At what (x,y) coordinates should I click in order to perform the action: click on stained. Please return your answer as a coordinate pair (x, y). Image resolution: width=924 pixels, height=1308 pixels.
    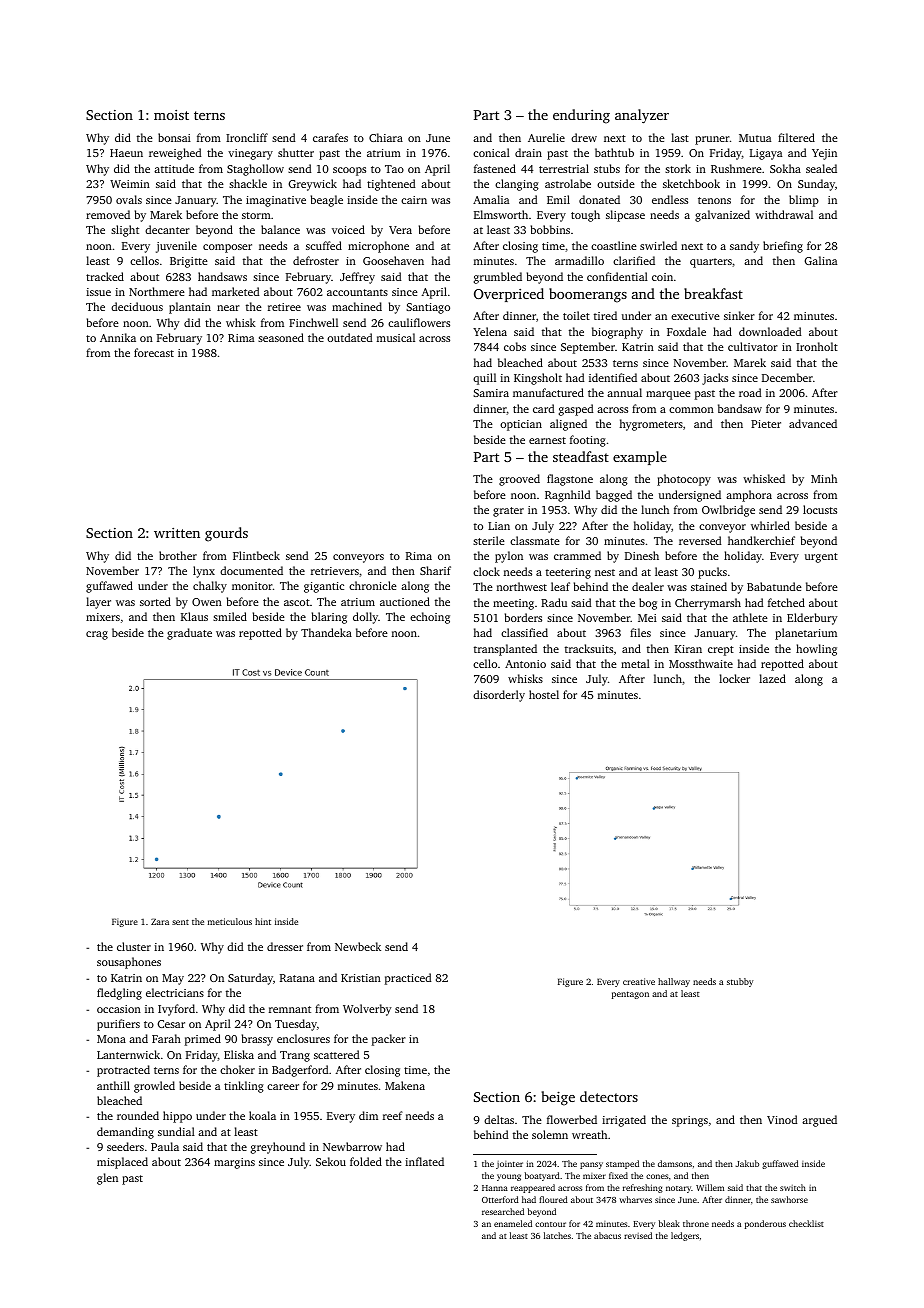
    Looking at the image, I should click on (709, 586).
